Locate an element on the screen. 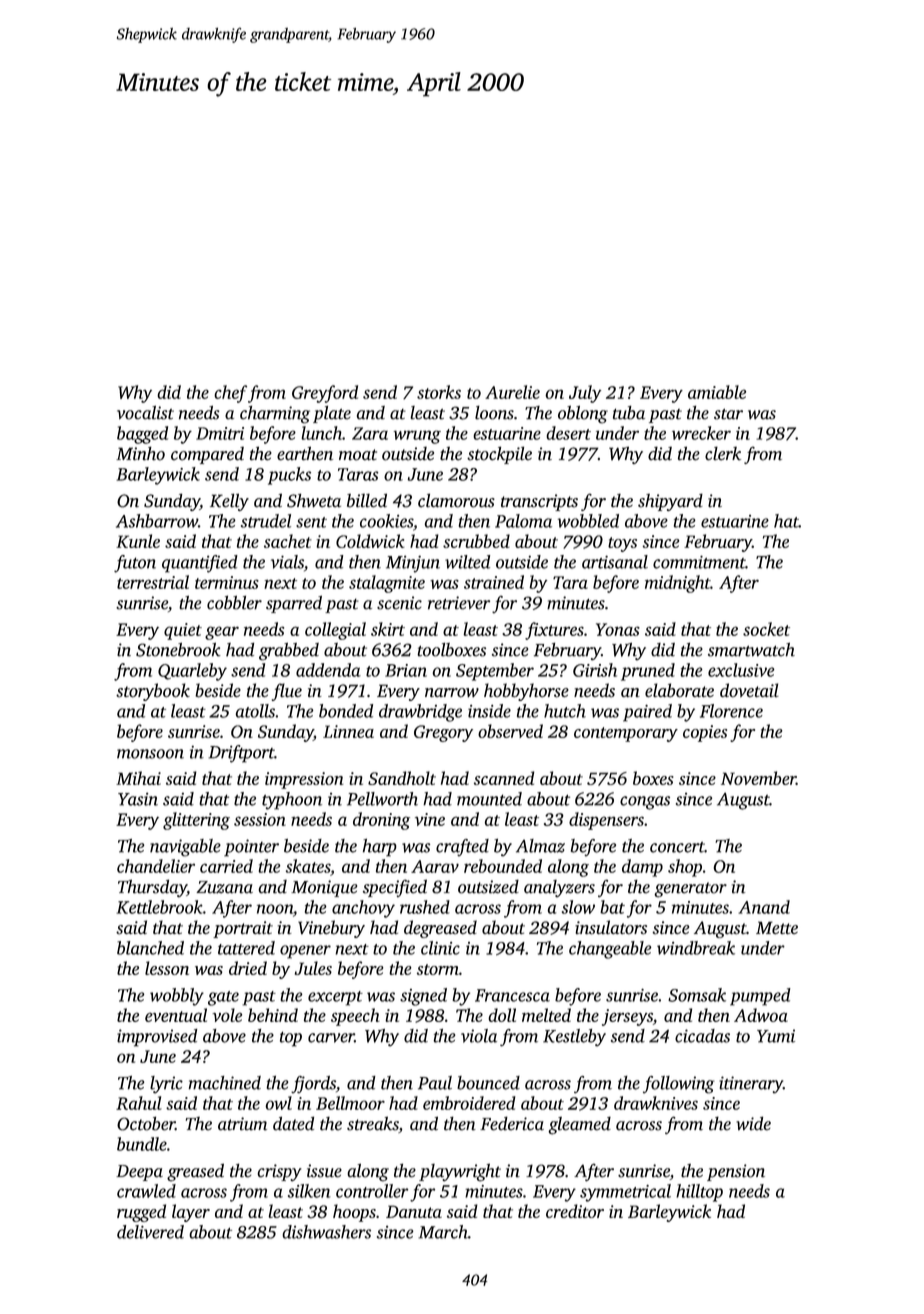 The width and height of the screenshot is (924, 1314). Sandholt is located at coordinates (402, 778).
